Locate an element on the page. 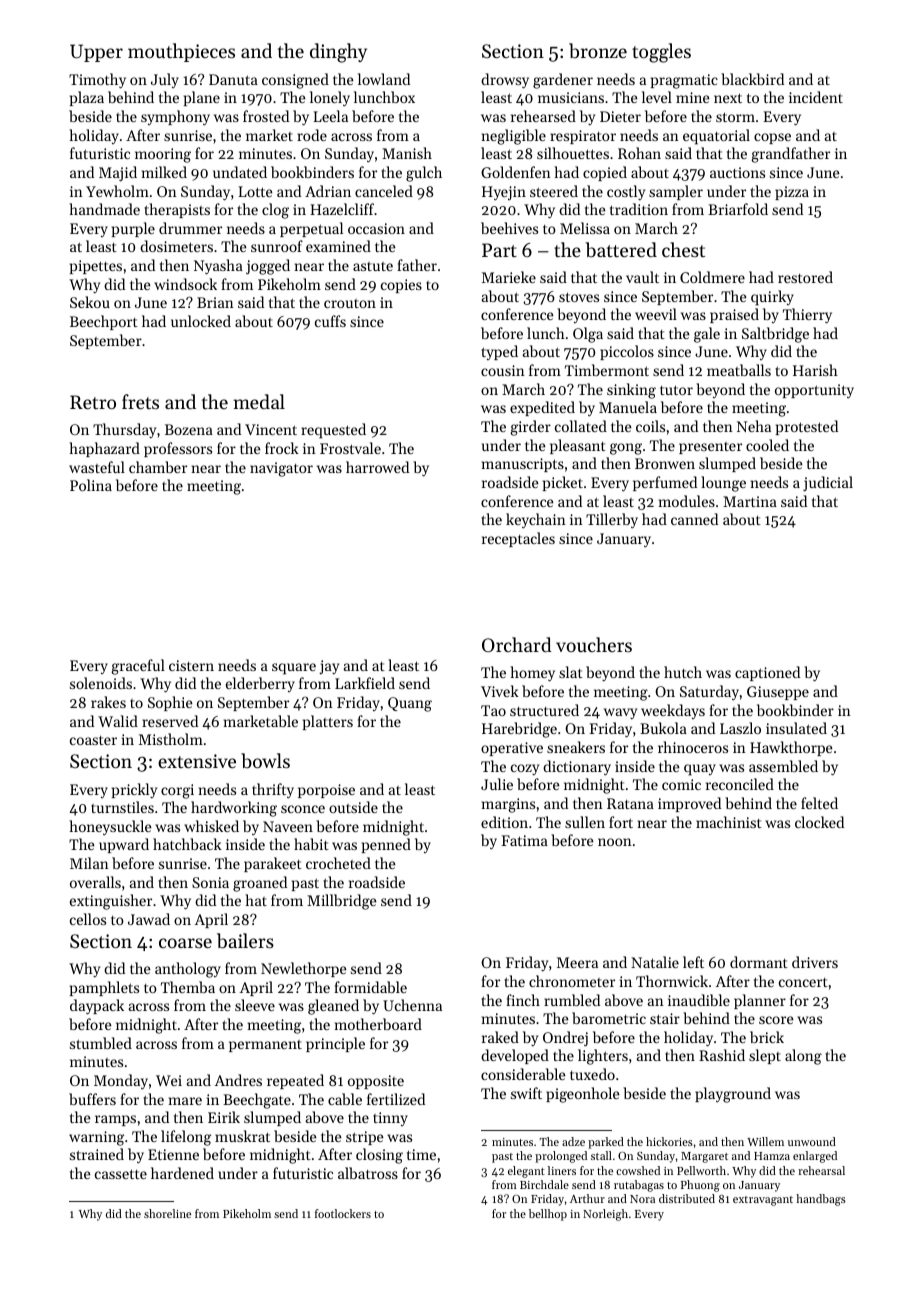 The height and width of the document is (1308, 924). level is located at coordinates (657, 97).
